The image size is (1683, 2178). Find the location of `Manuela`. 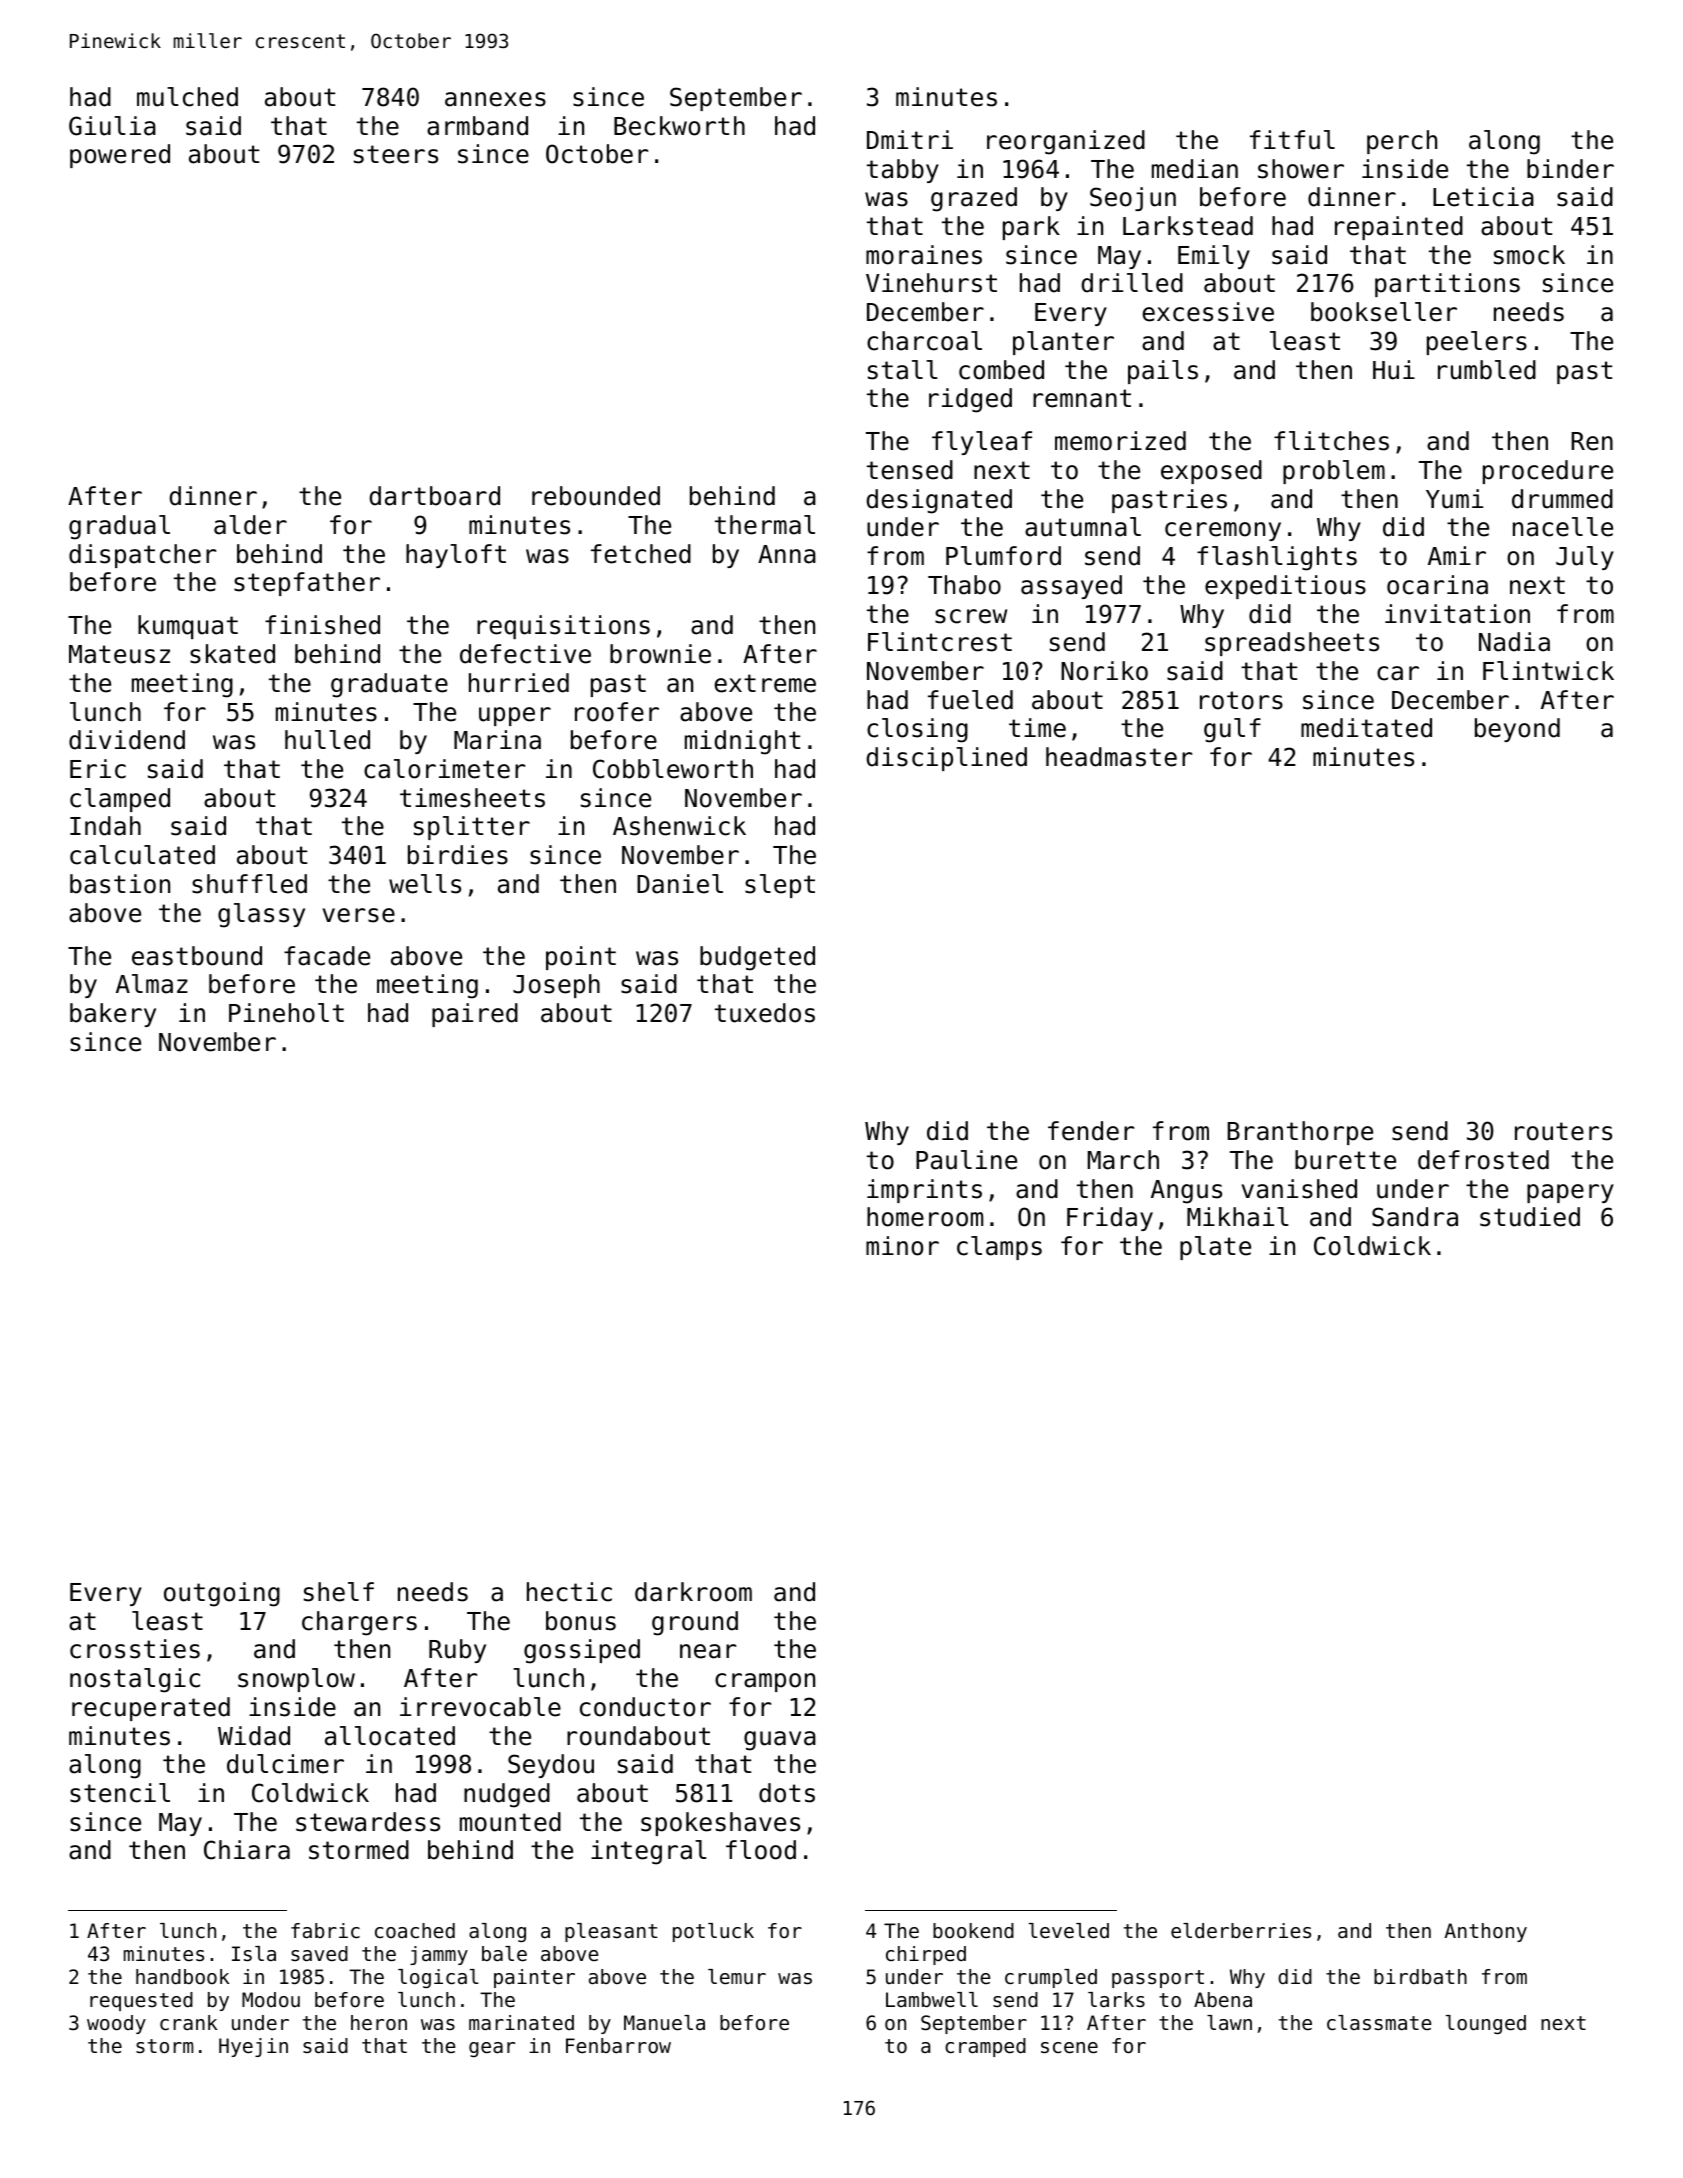

Manuela is located at coordinates (664, 2023).
